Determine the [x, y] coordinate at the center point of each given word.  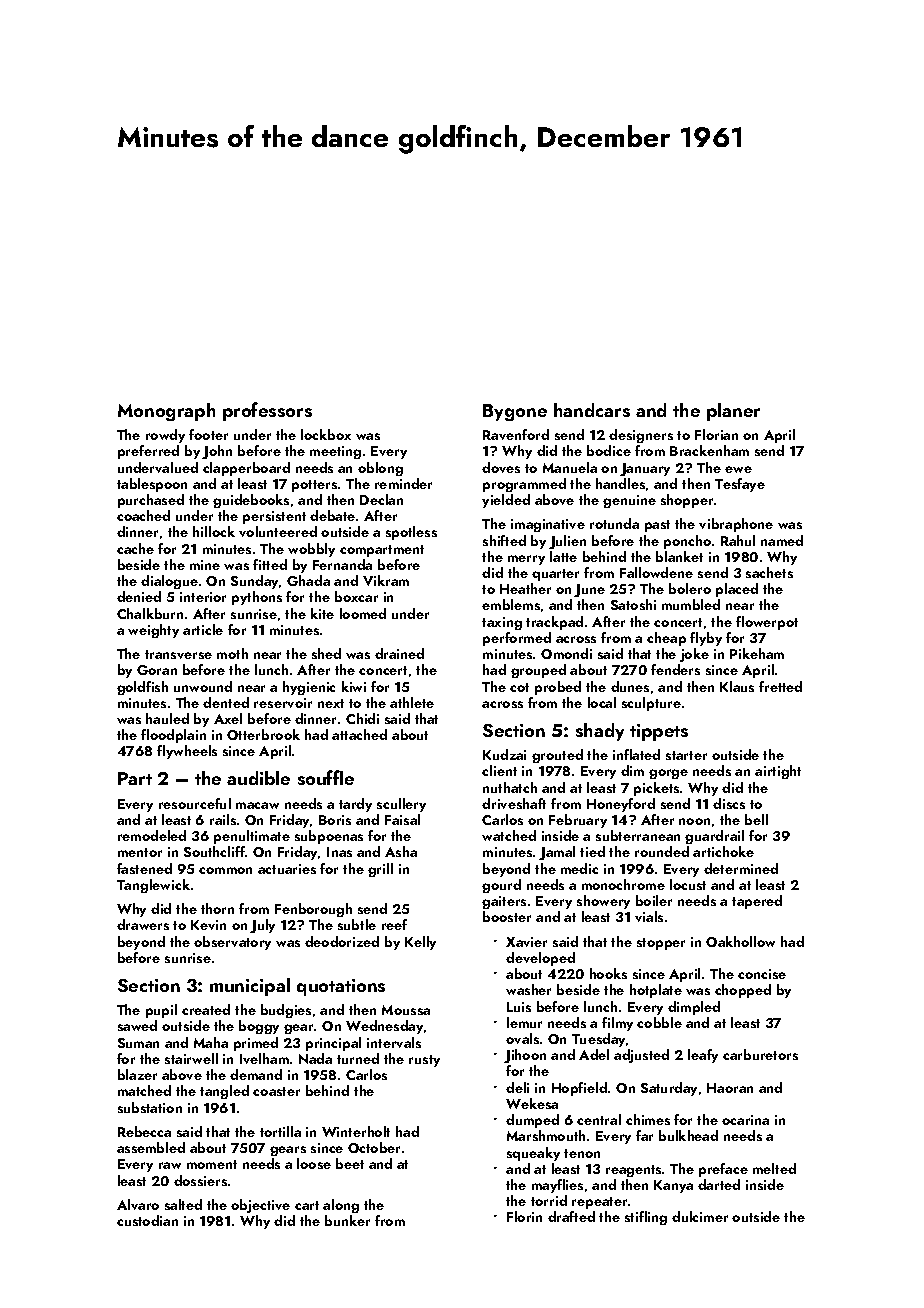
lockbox [326, 434]
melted [774, 1168]
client [499, 770]
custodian [147, 1220]
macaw [257, 805]
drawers [143, 924]
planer [733, 412]
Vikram [386, 580]
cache [135, 548]
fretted [780, 686]
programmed [524, 485]
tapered [757, 902]
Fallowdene [656, 572]
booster [507, 916]
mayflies [557, 1186]
